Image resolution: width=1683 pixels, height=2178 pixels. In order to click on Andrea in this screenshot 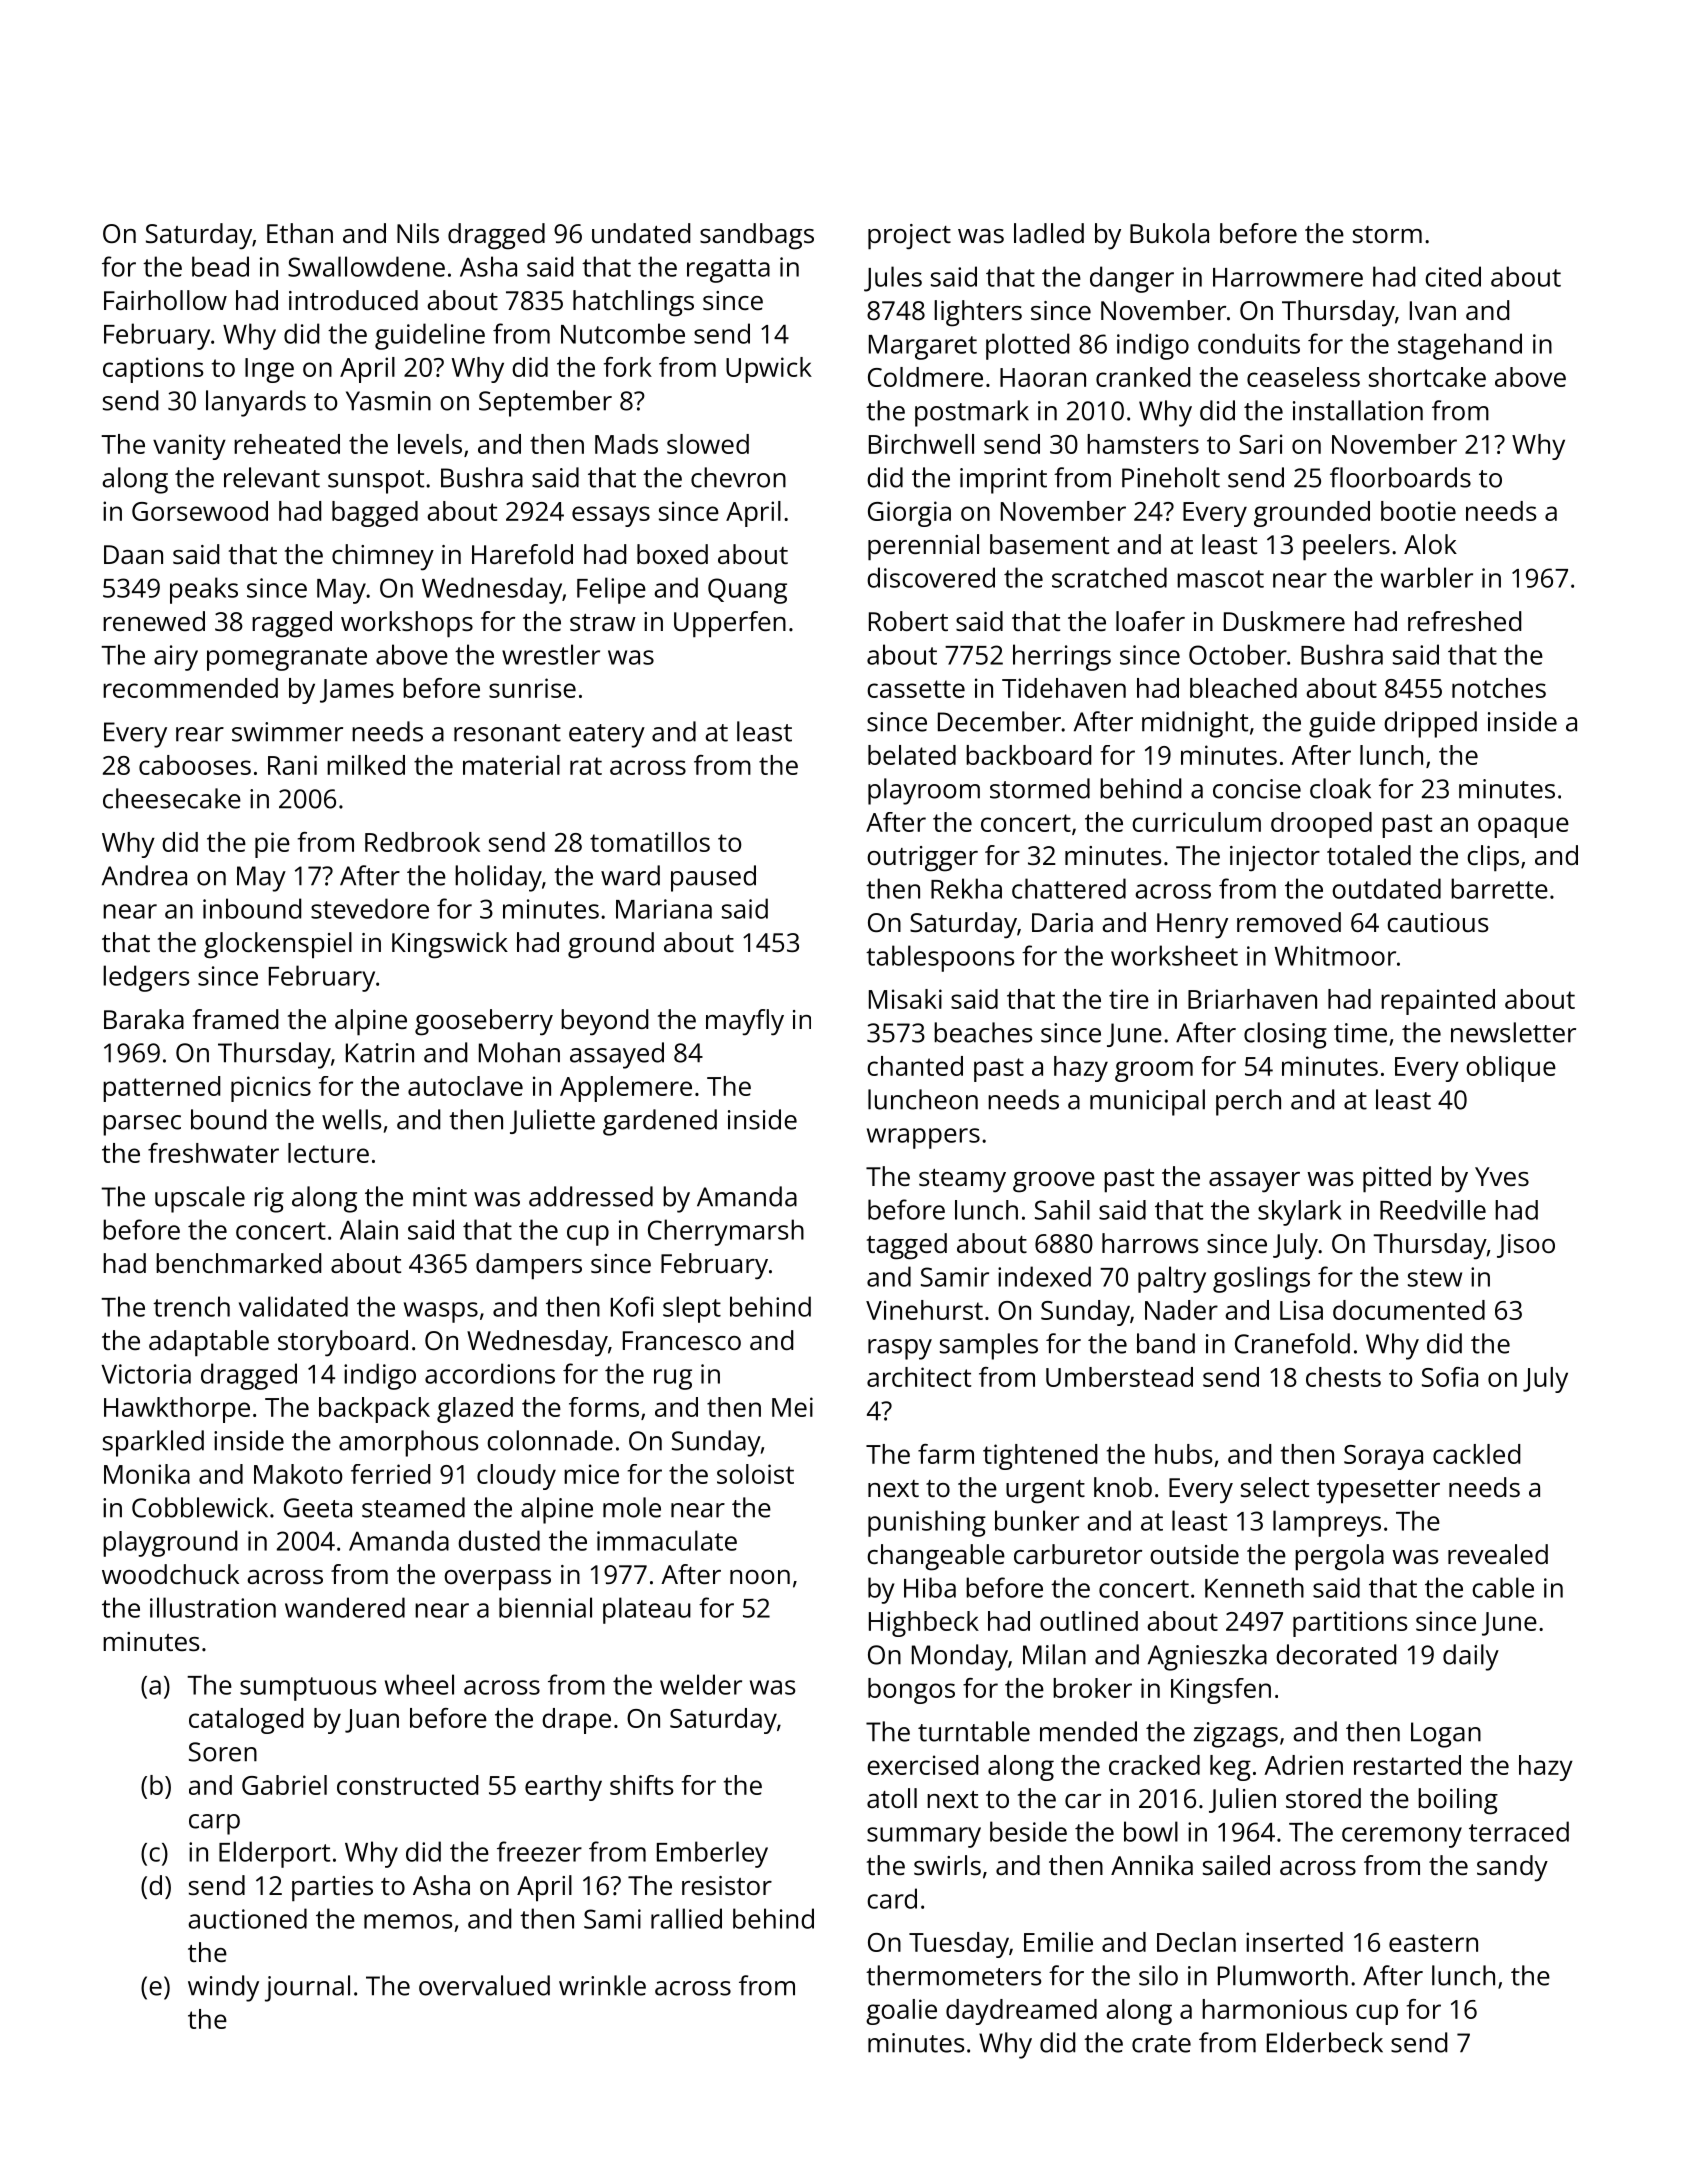, I will do `click(144, 875)`.
